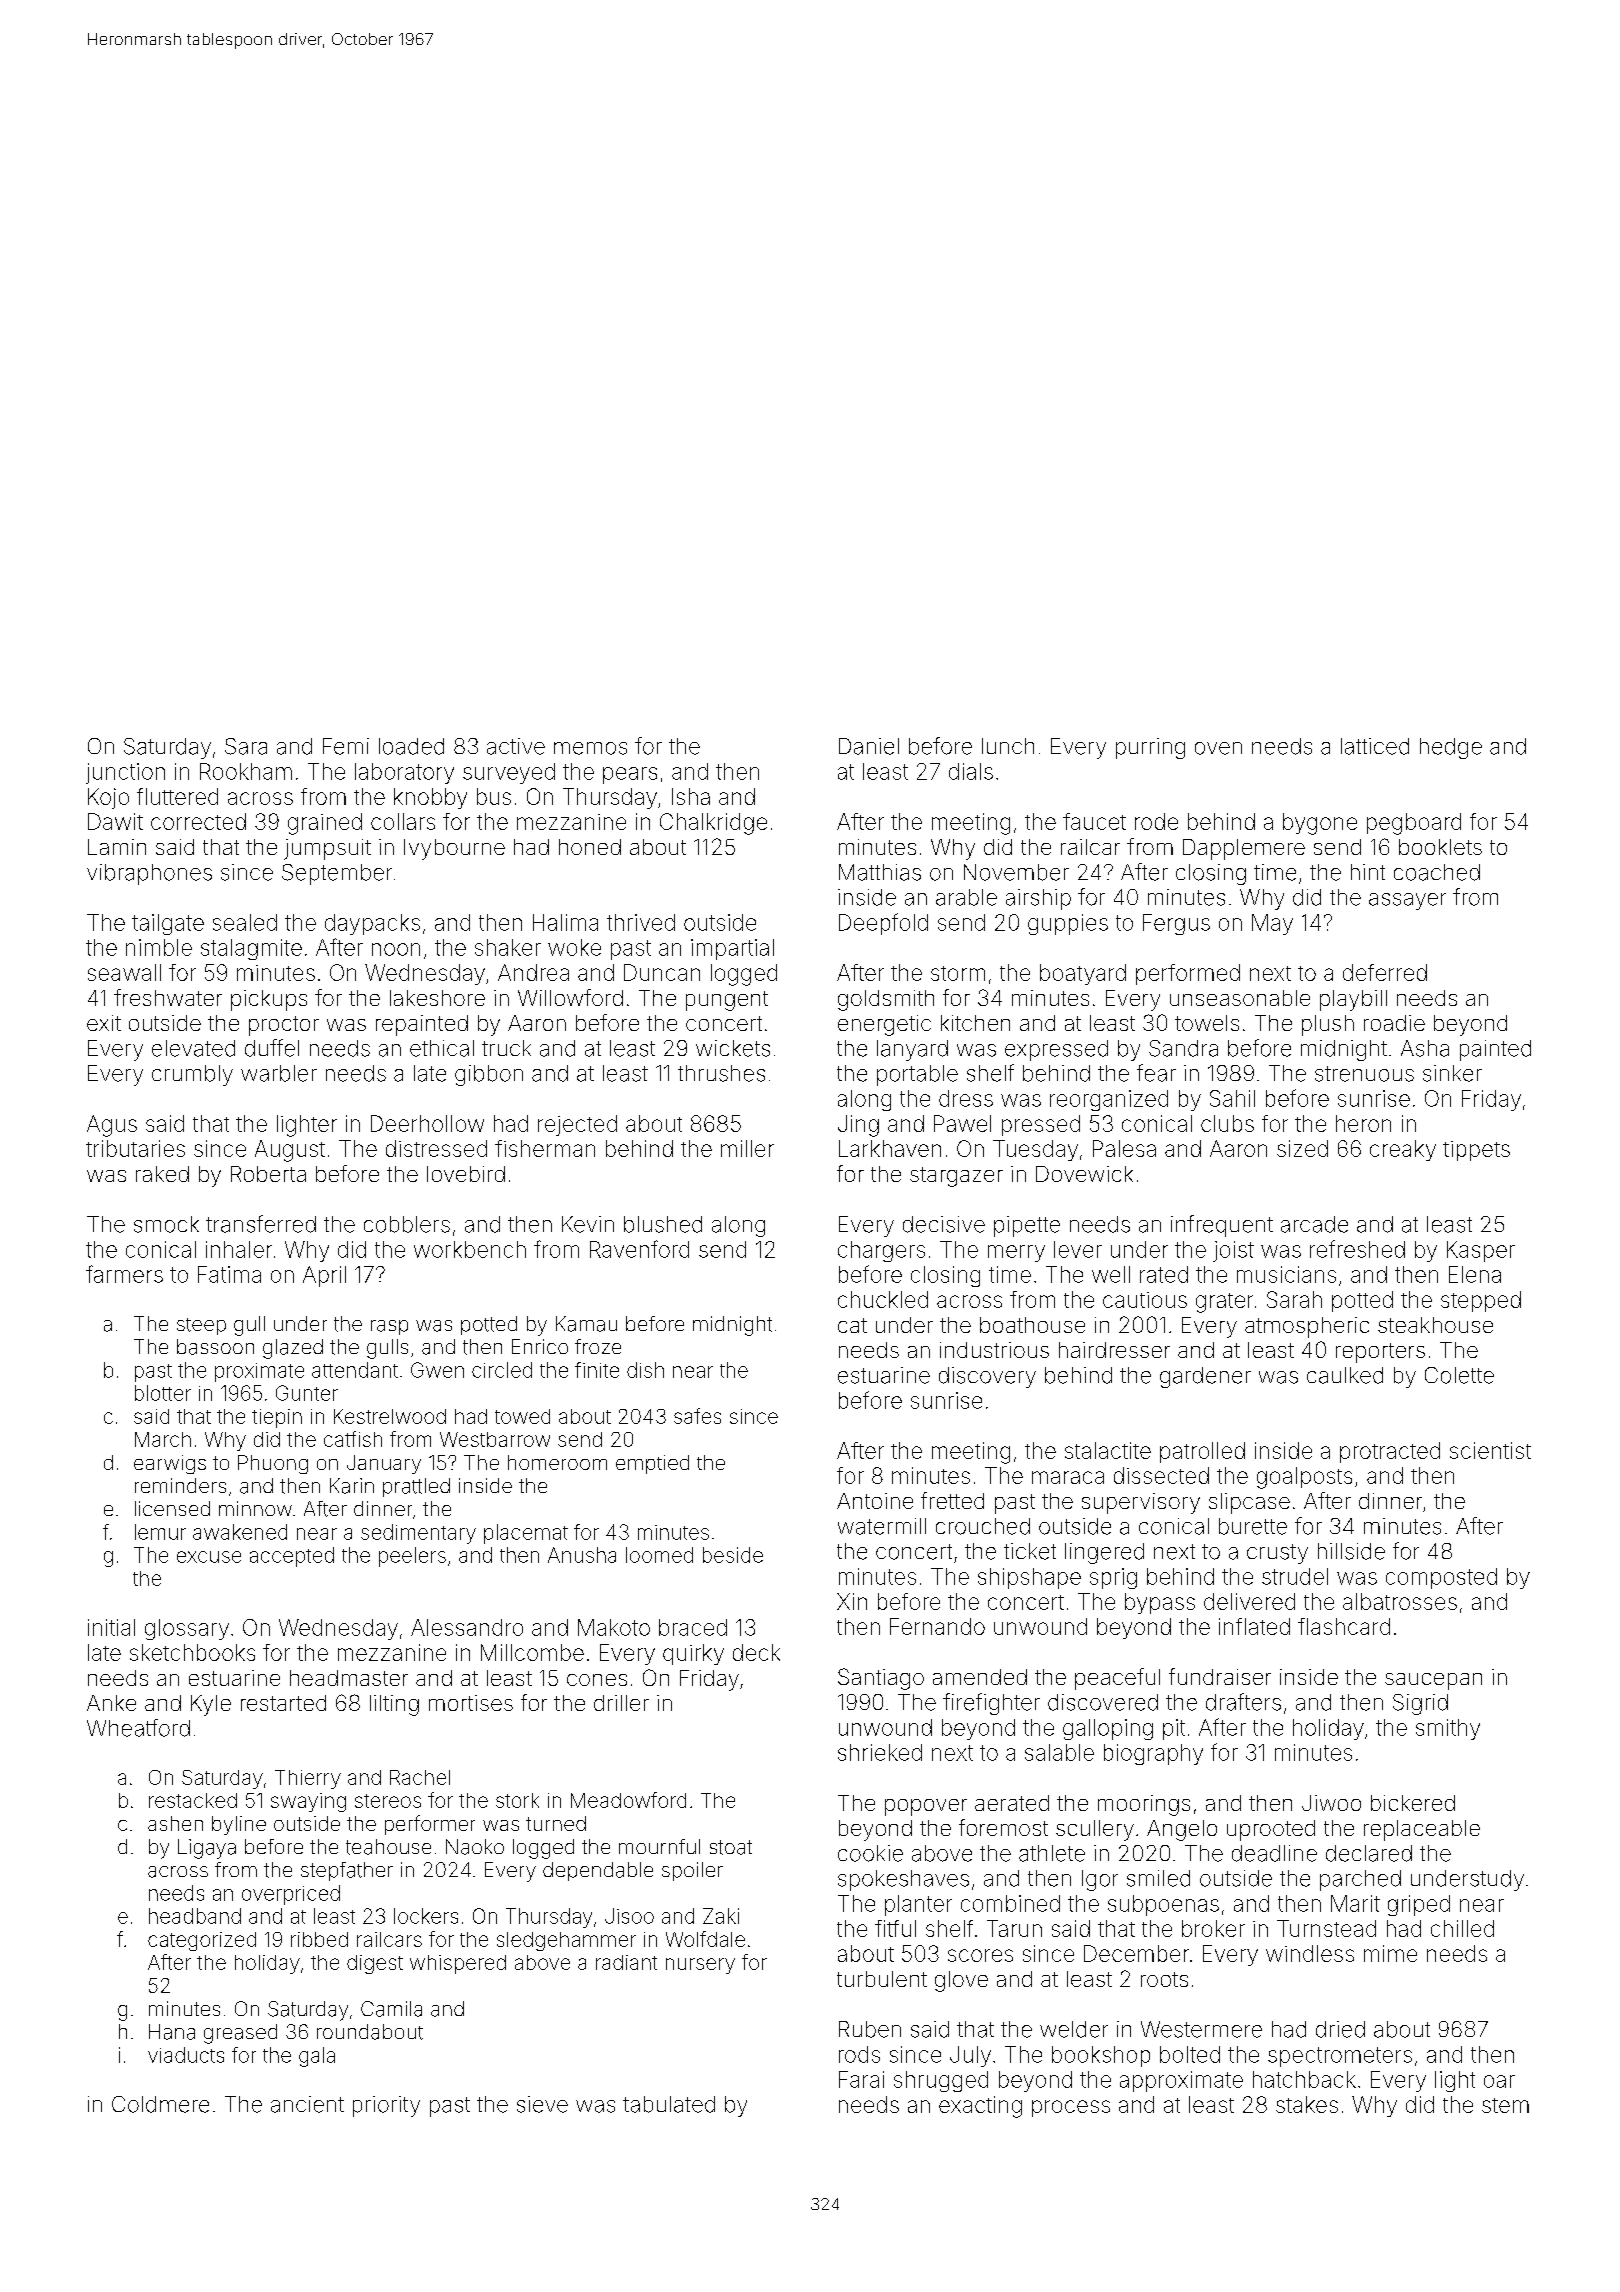  Describe the element at coordinates (1156, 1073) in the page. I see `fear` at that location.
